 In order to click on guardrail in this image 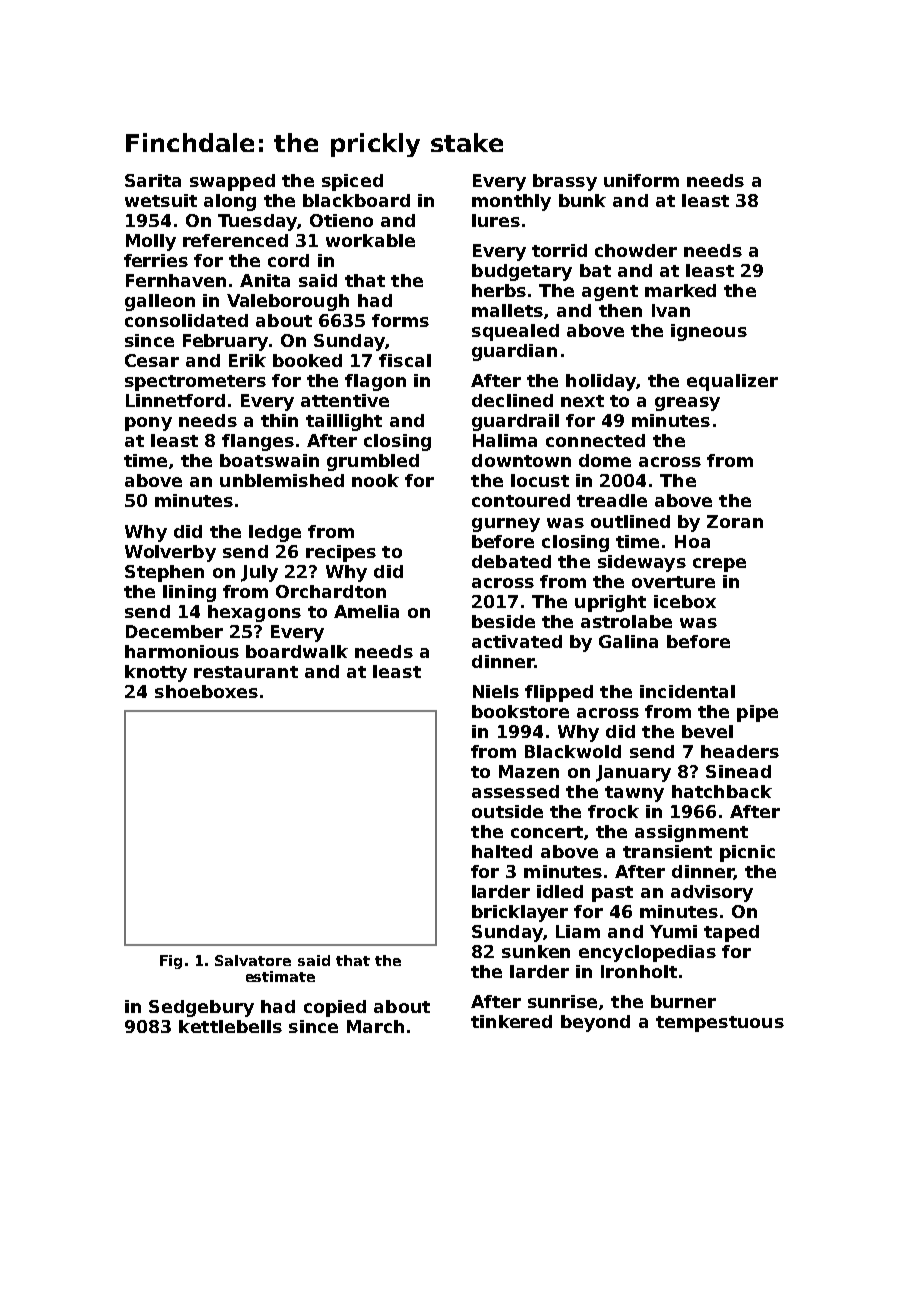, I will do `click(515, 422)`.
